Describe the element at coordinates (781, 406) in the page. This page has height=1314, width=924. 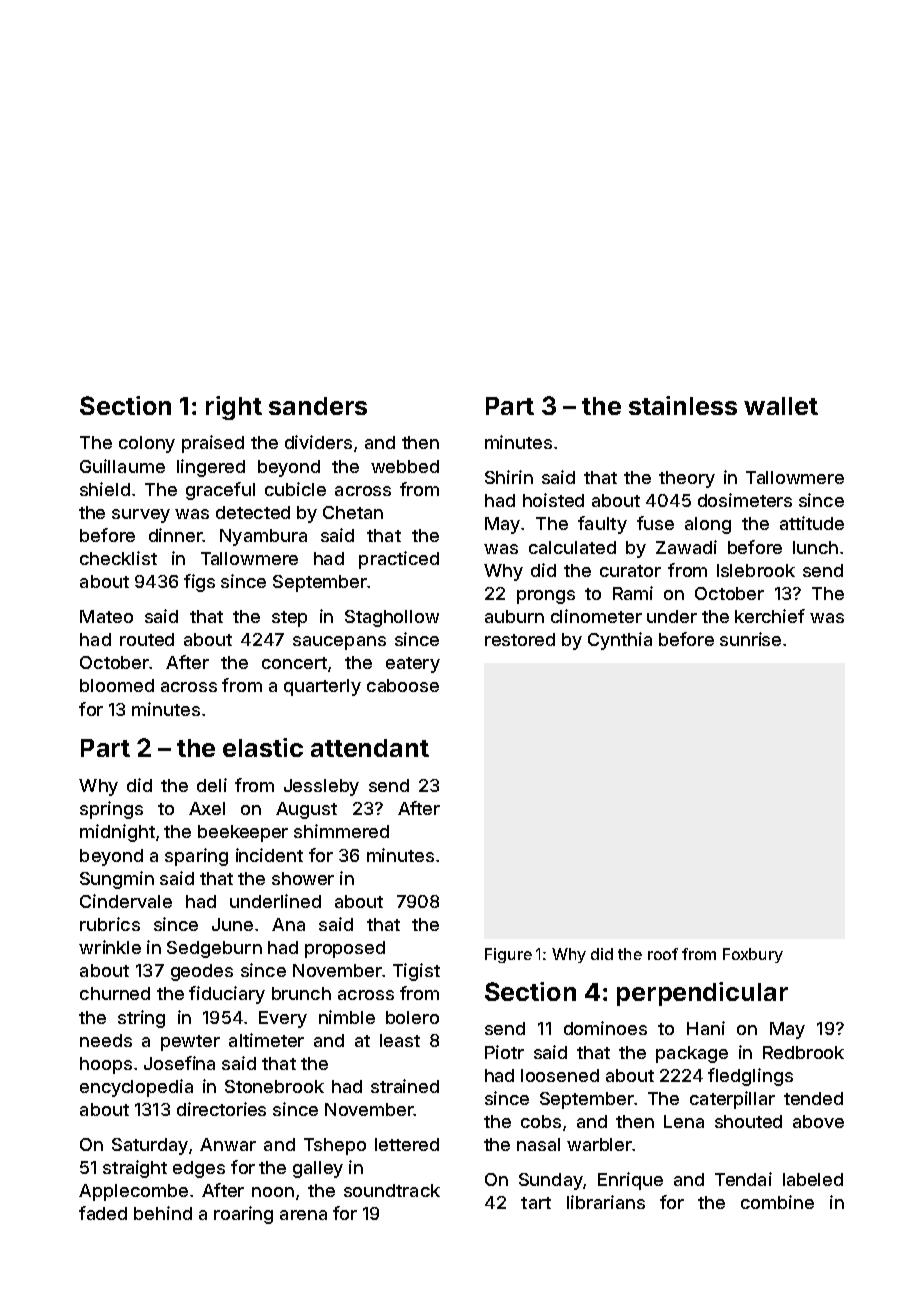
I see `wallet` at that location.
